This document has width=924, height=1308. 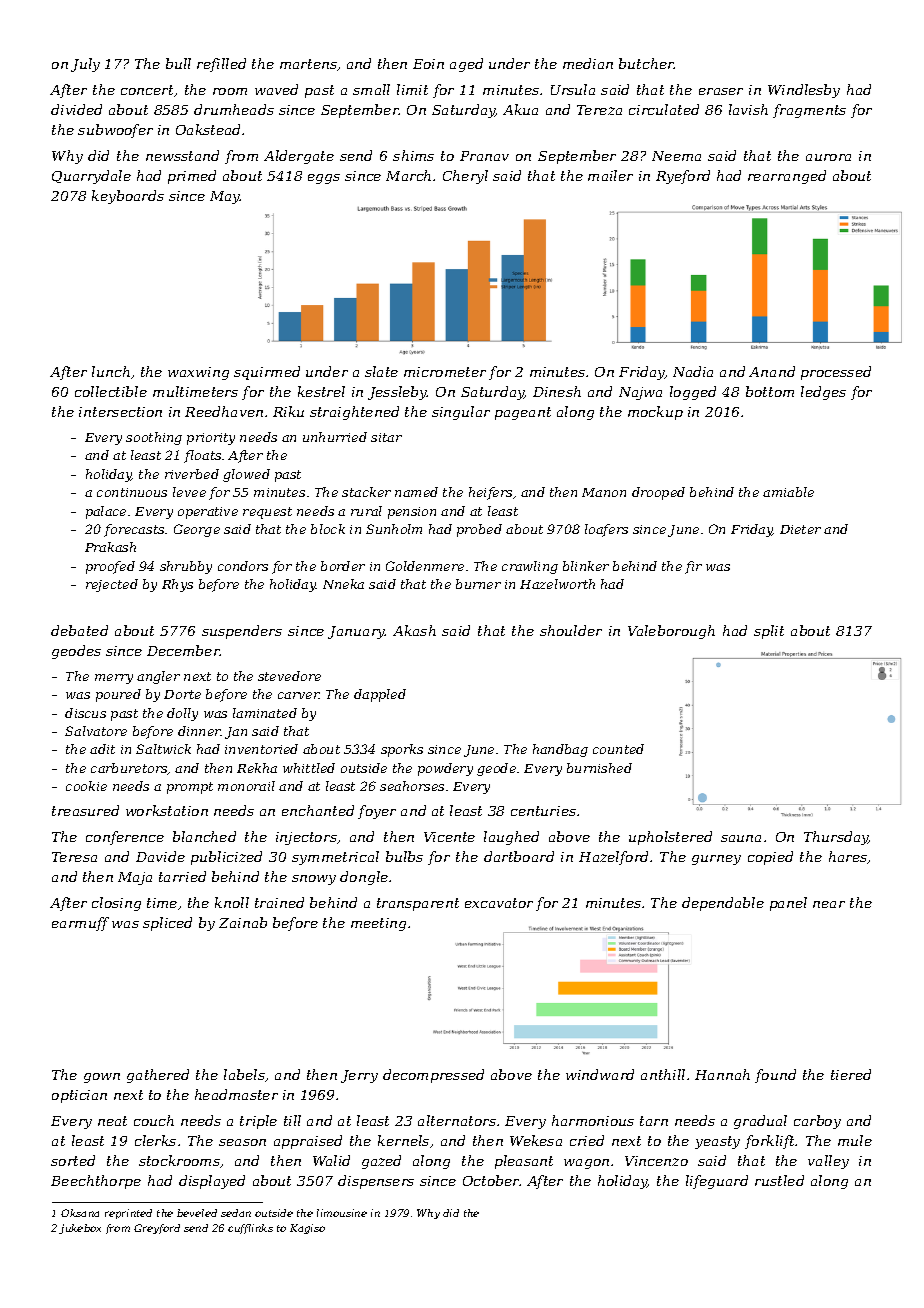 What do you see at coordinates (120, 412) in the document?
I see `intersection` at bounding box center [120, 412].
